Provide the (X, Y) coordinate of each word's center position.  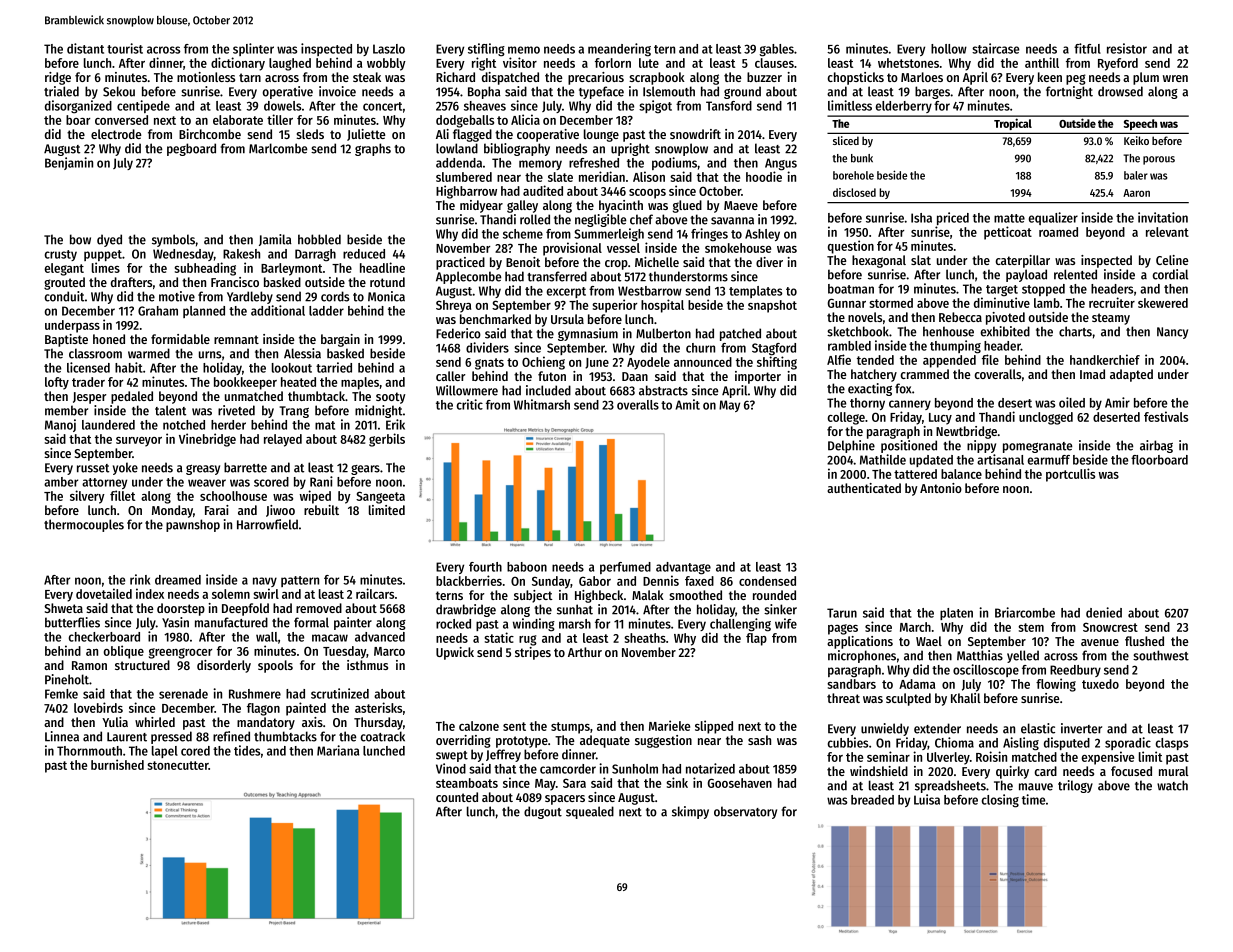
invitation (1163, 217)
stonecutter (178, 765)
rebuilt (321, 510)
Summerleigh (609, 235)
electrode (116, 134)
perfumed (625, 568)
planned (204, 312)
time (1033, 799)
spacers (565, 800)
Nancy (1172, 333)
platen (956, 614)
